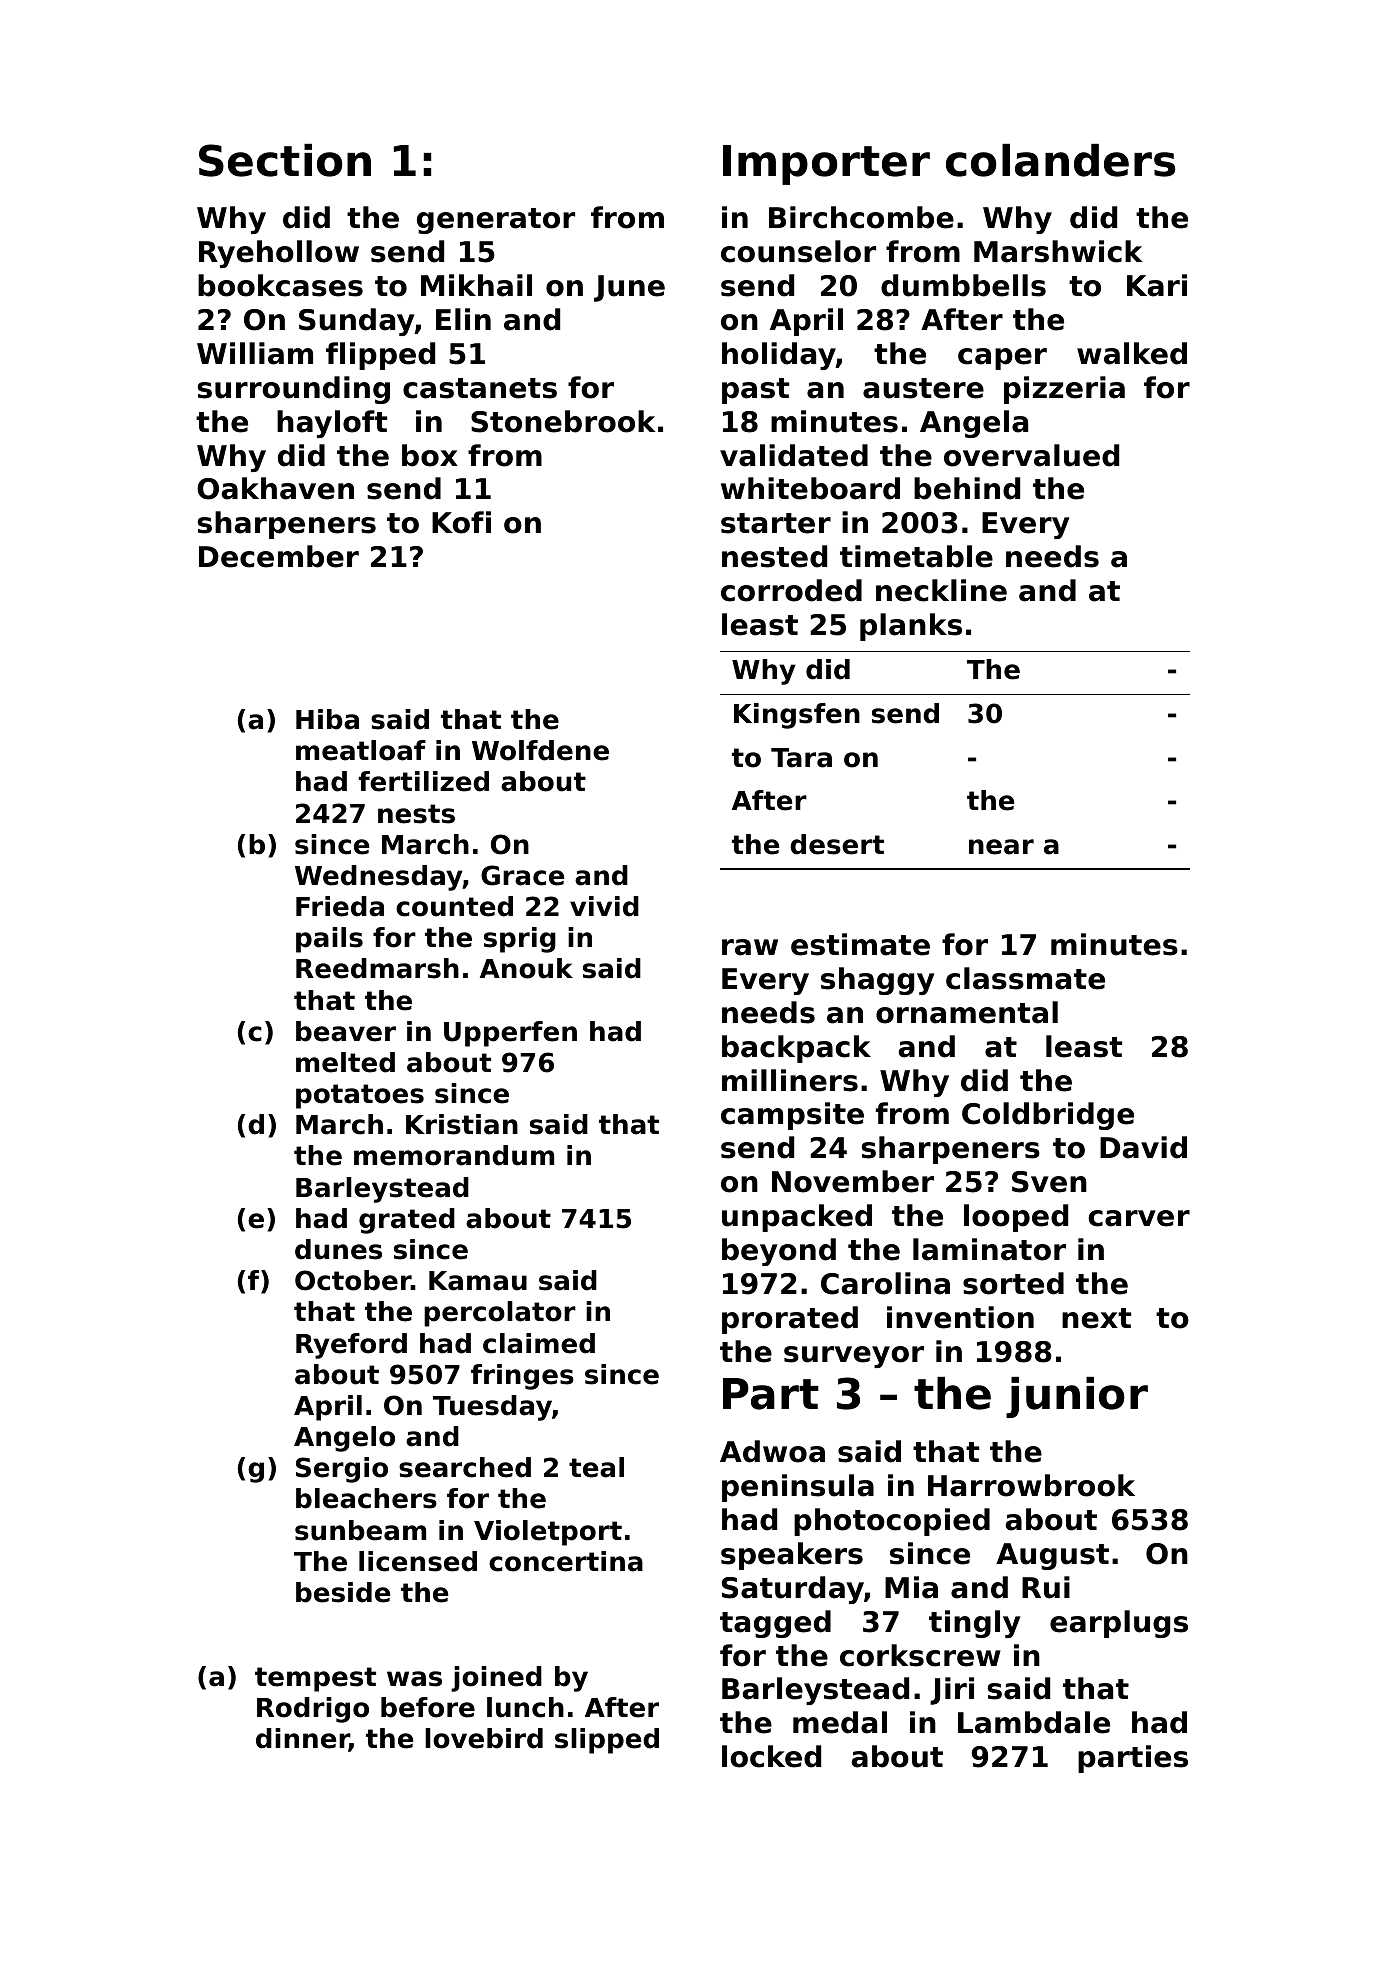  Describe the element at coordinates (774, 556) in the screenshot. I see `nested` at that location.
